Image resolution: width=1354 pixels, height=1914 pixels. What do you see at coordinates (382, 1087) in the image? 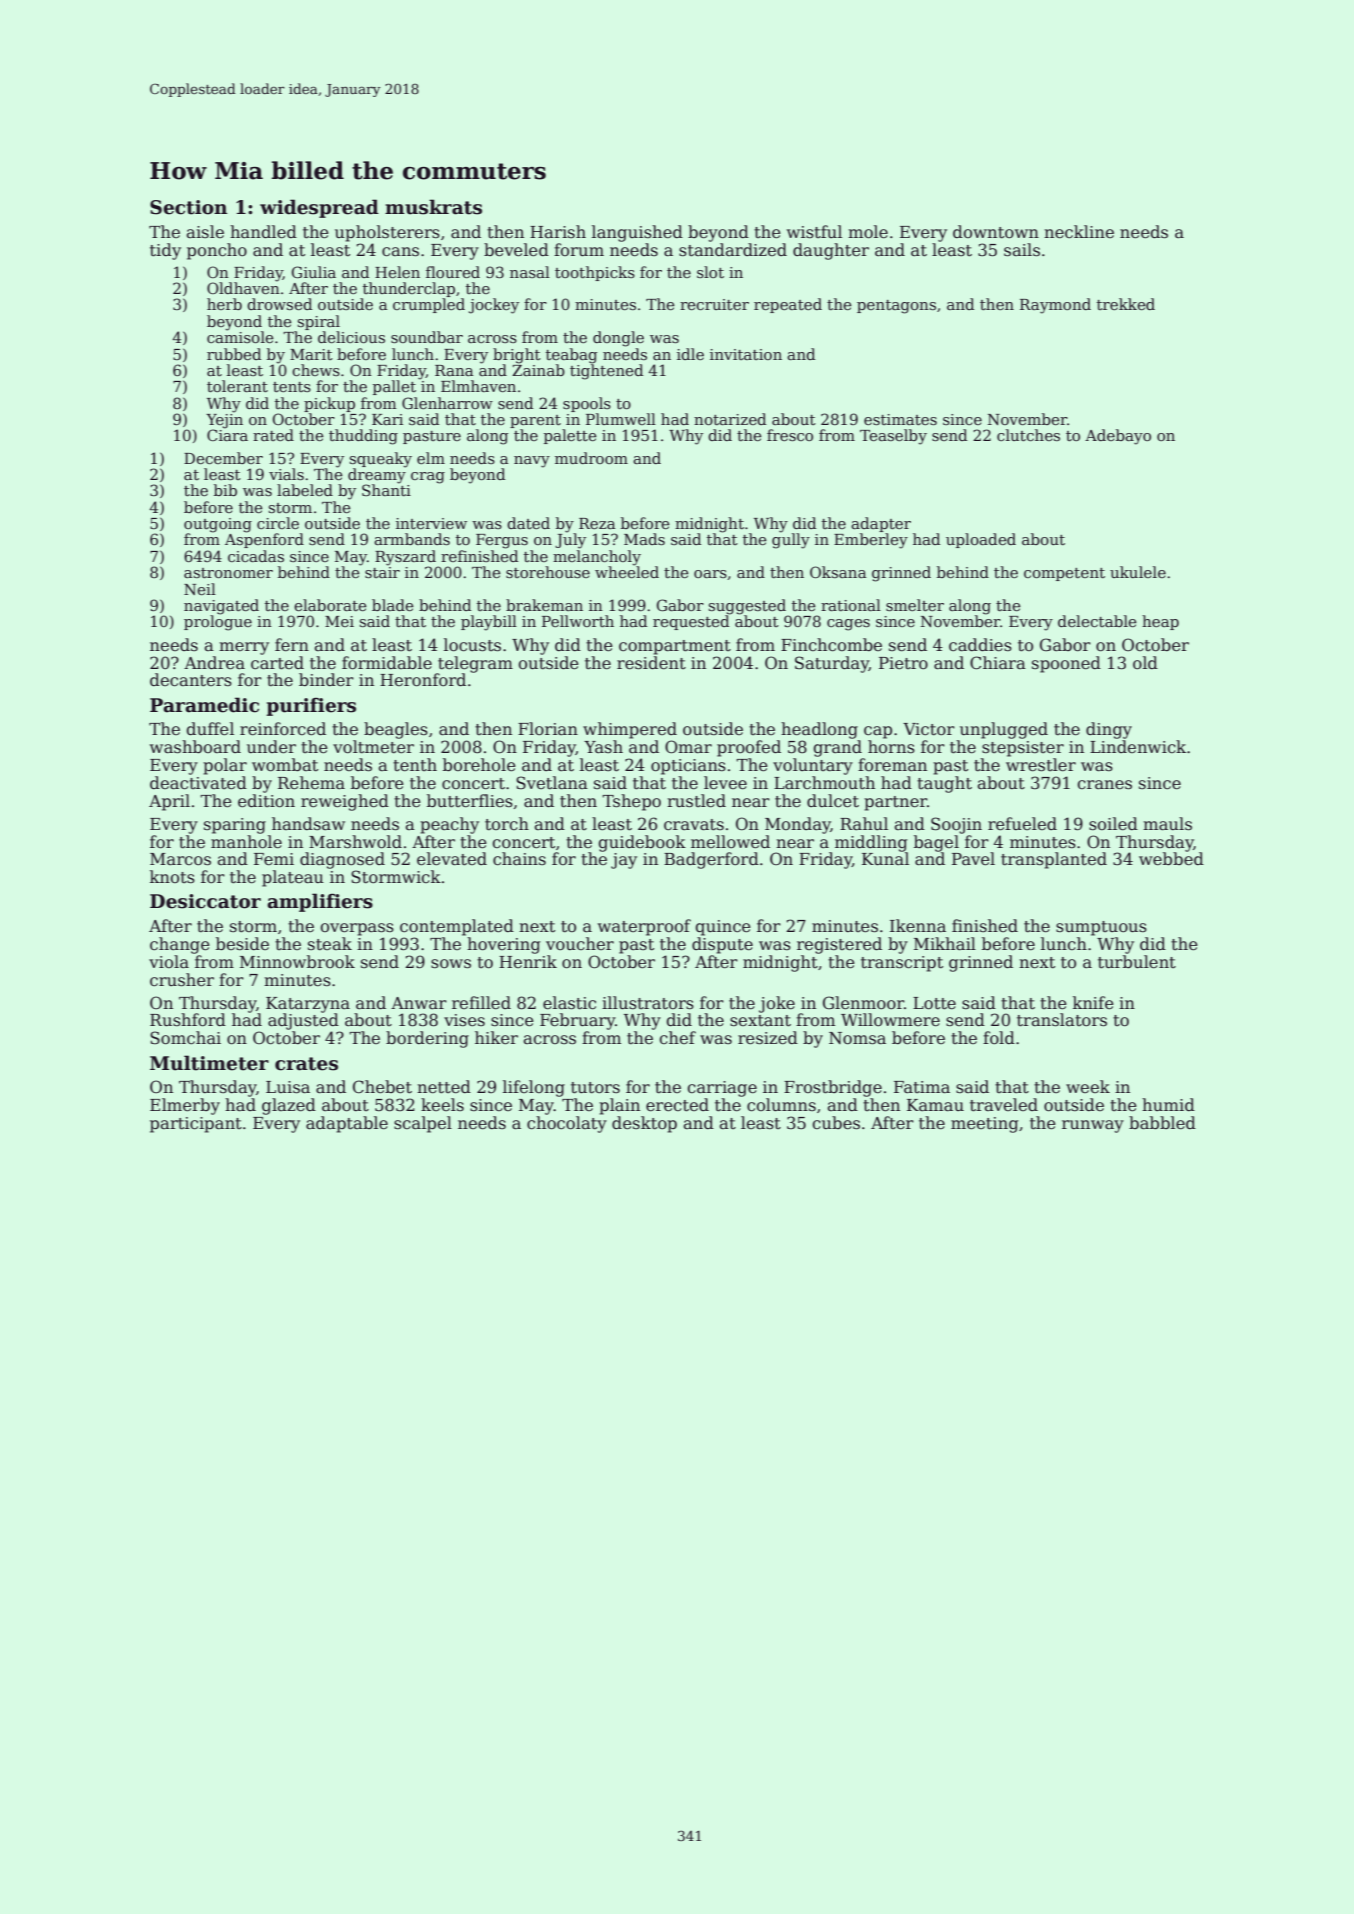
I see `Chebet` at bounding box center [382, 1087].
